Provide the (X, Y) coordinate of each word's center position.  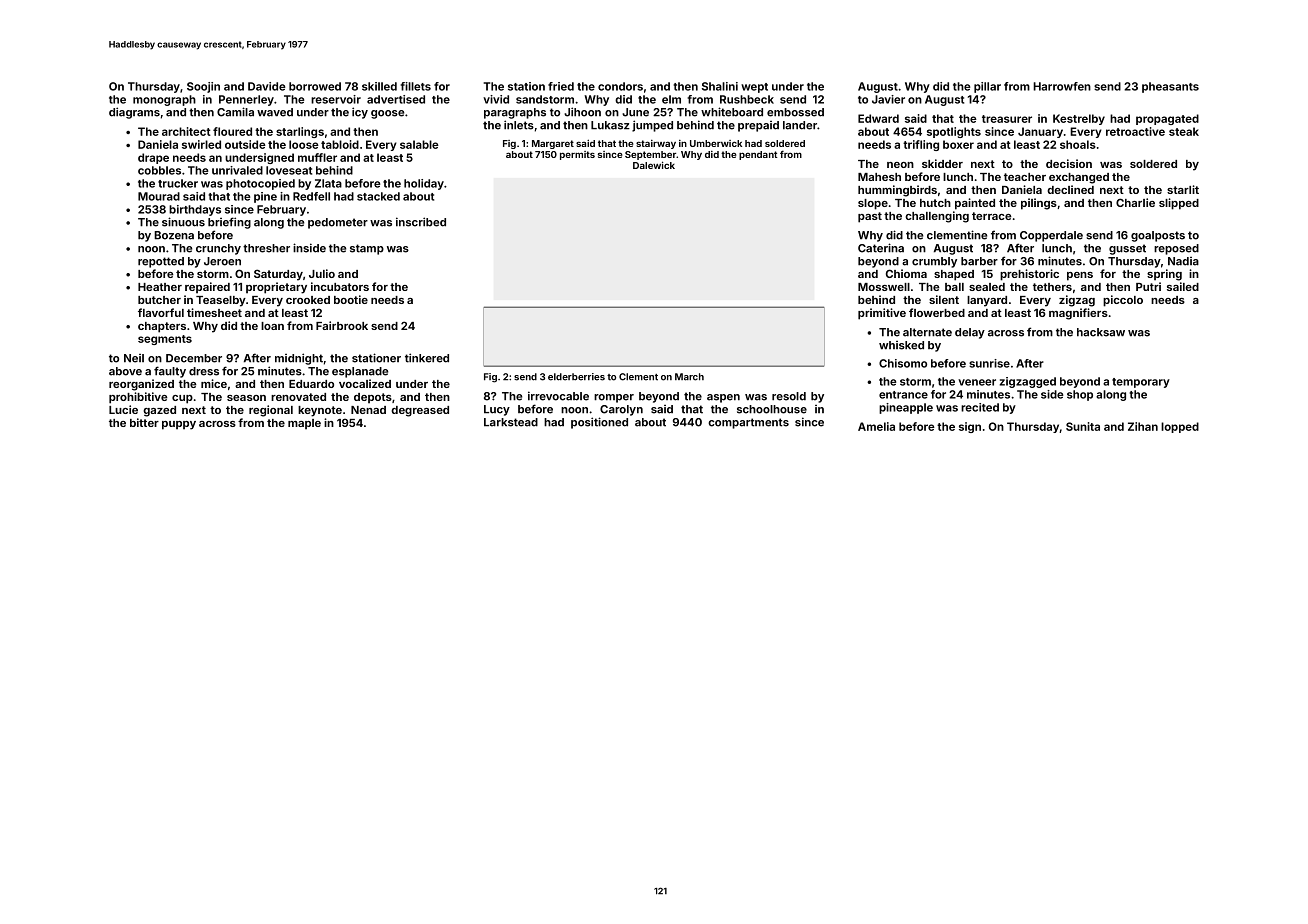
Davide (266, 86)
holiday (424, 184)
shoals (1078, 144)
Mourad (159, 196)
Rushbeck (747, 99)
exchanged (1079, 178)
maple (304, 424)
